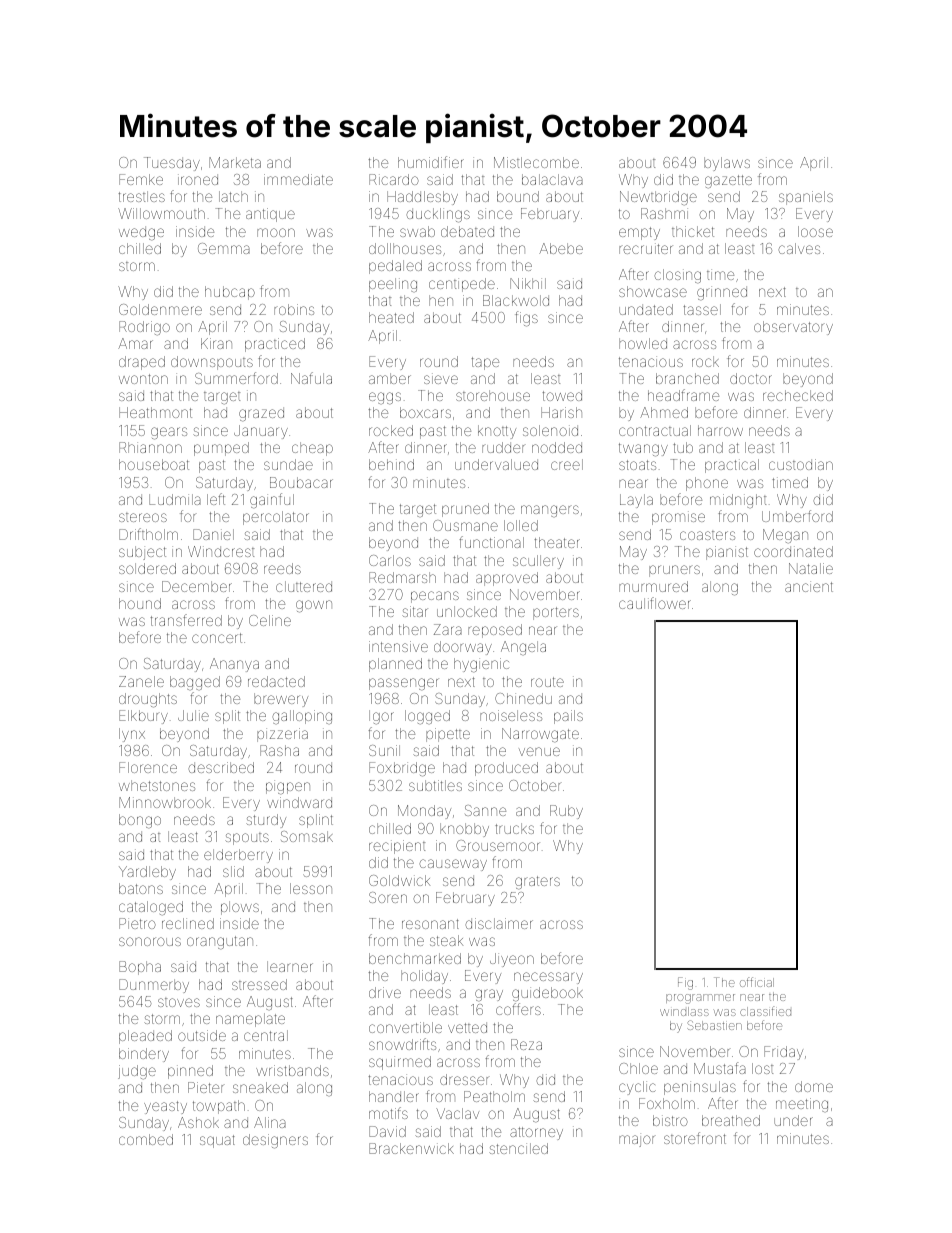 The width and height of the page is (952, 1233). What do you see at coordinates (217, 1141) in the page?
I see `squat` at bounding box center [217, 1141].
